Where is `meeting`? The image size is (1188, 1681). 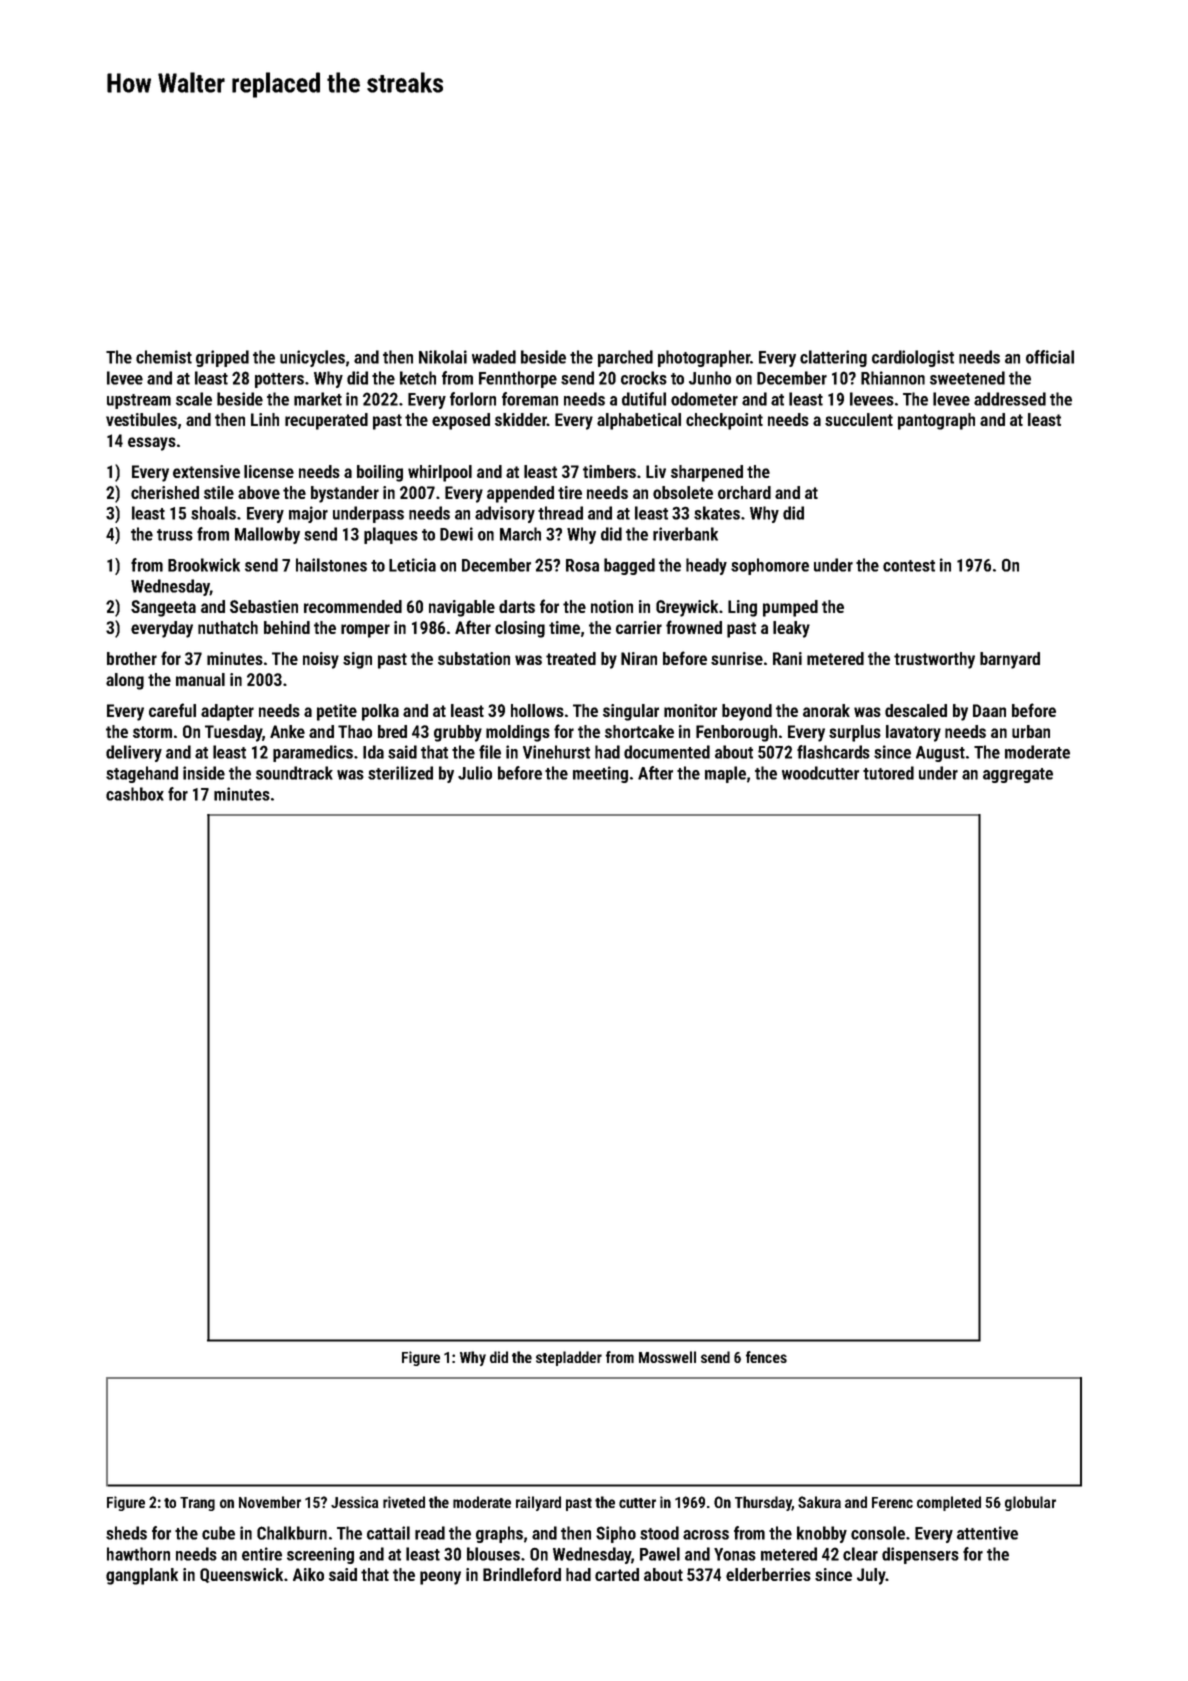
meeting is located at coordinates (600, 774).
